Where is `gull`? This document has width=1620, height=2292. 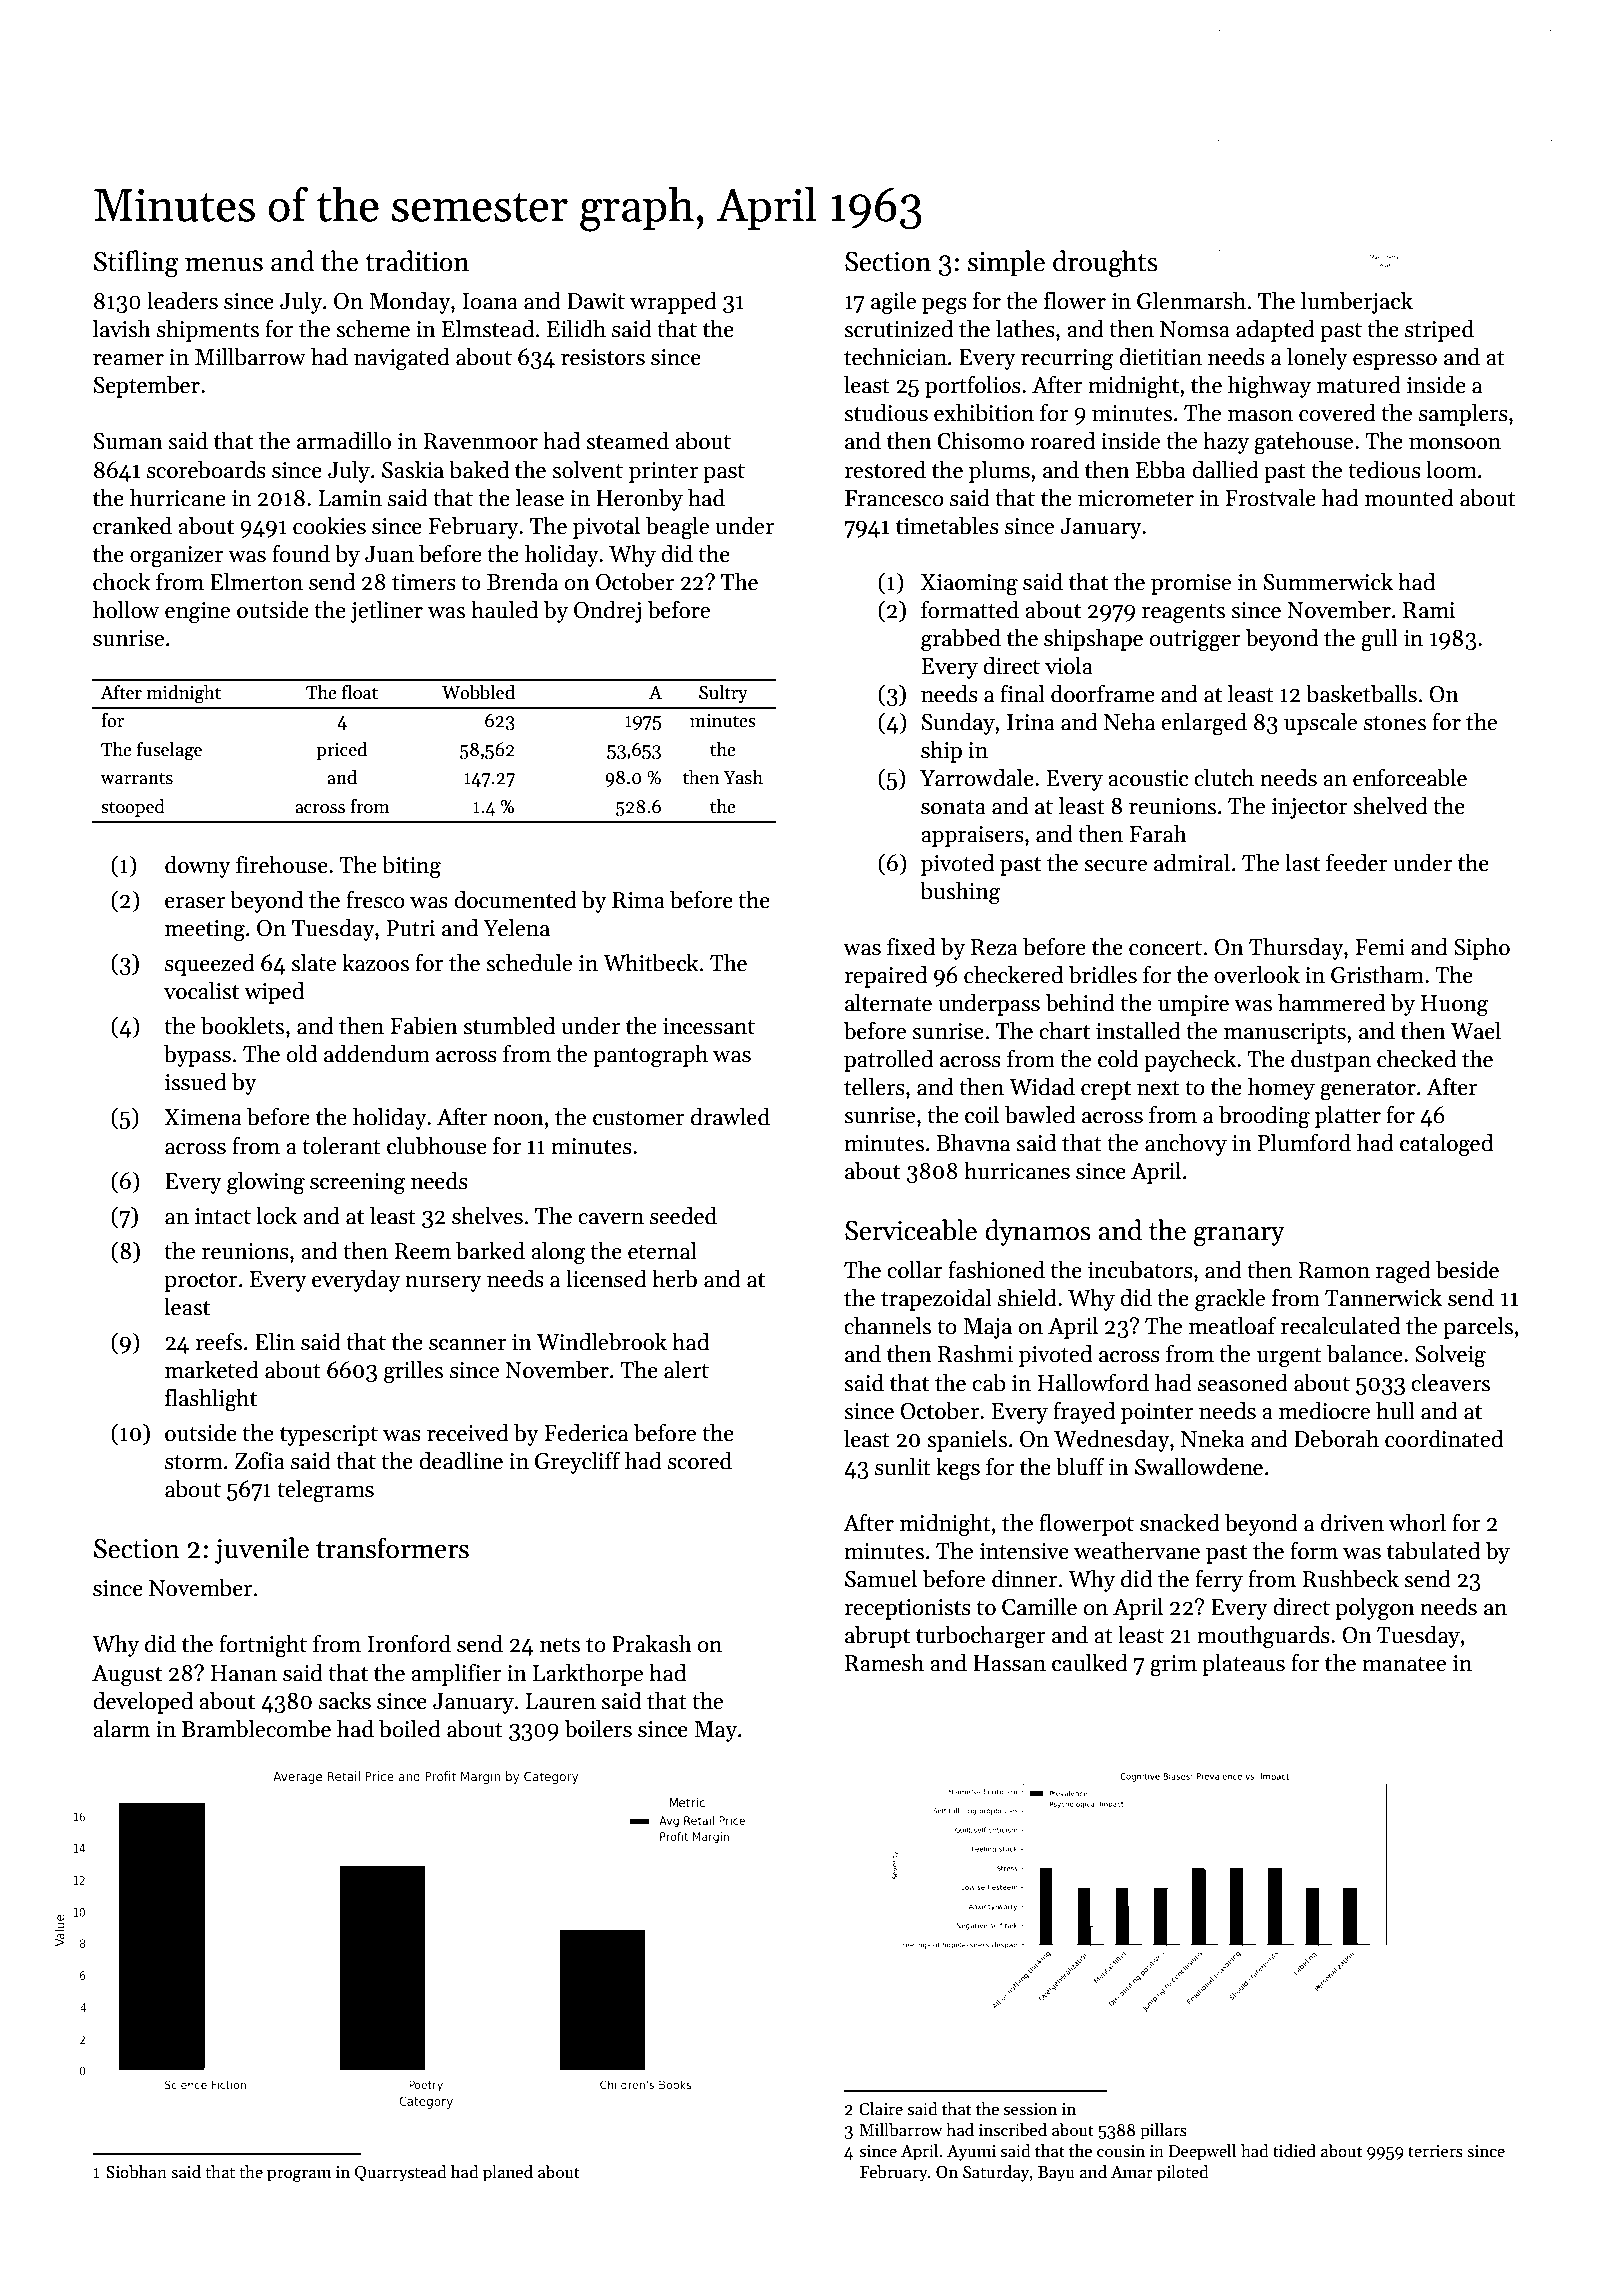 gull is located at coordinates (1379, 640).
